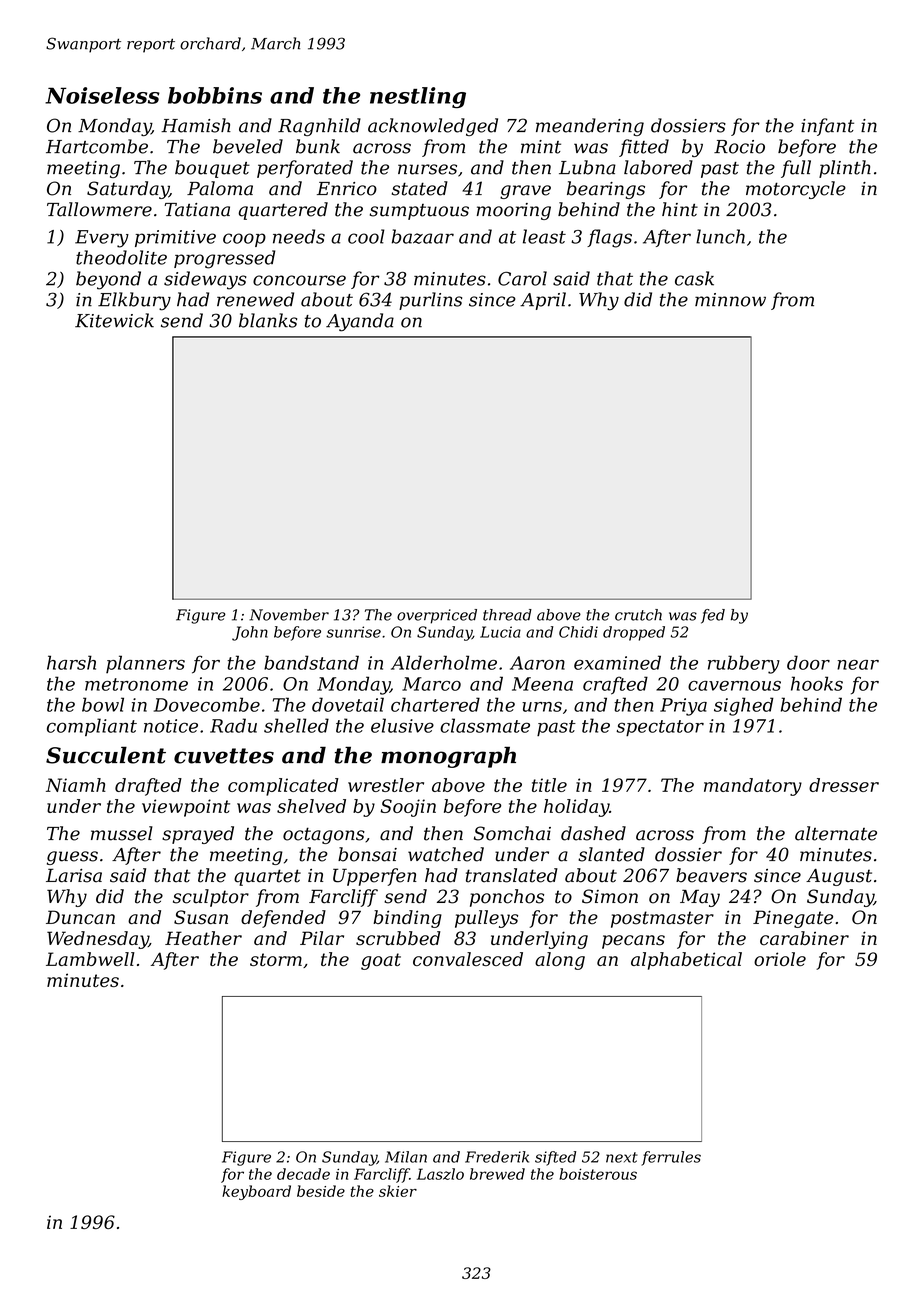  Describe the element at coordinates (268, 320) in the image. I see `blanks` at that location.
